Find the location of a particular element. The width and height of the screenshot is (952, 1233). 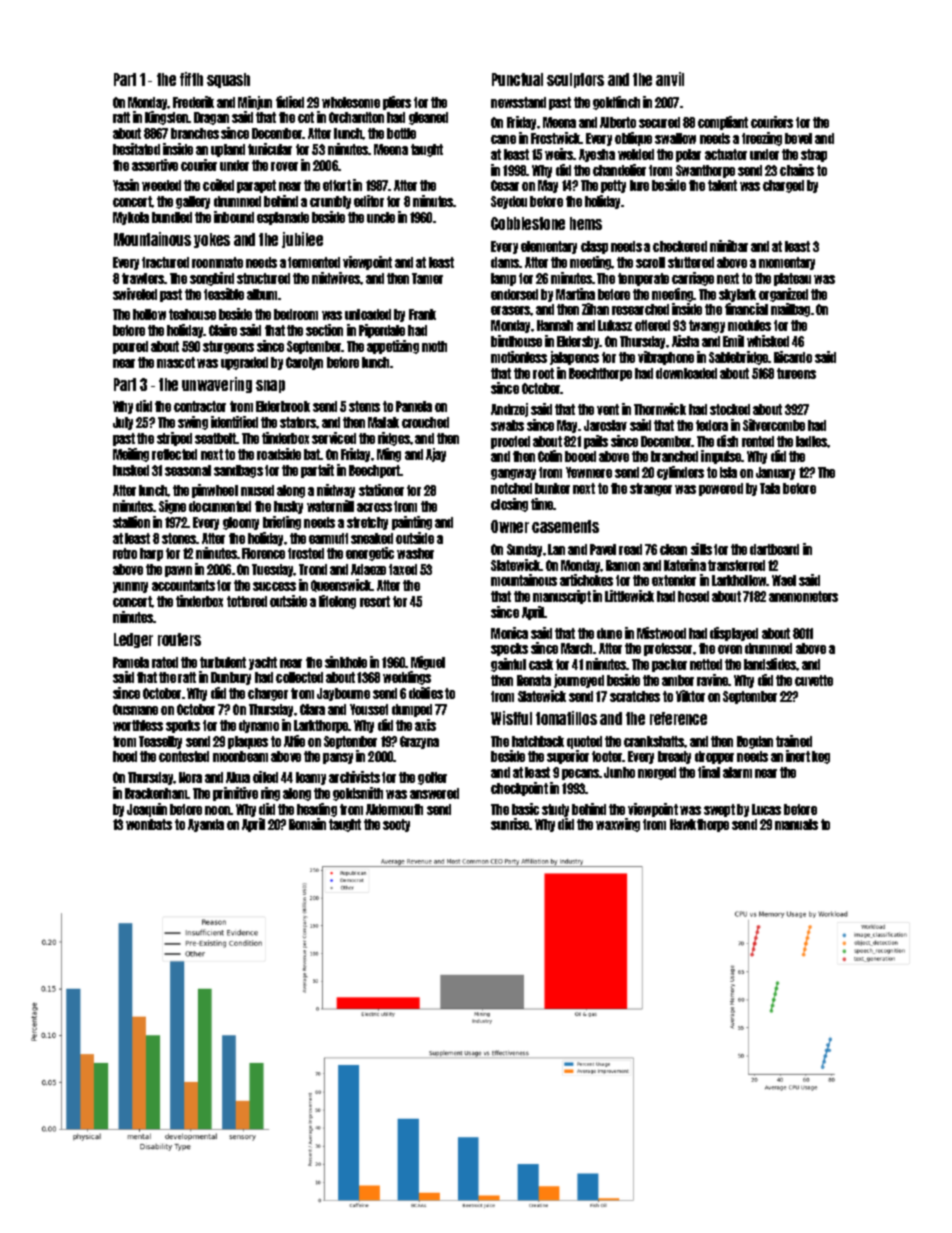

Andrzej is located at coordinates (509, 410).
